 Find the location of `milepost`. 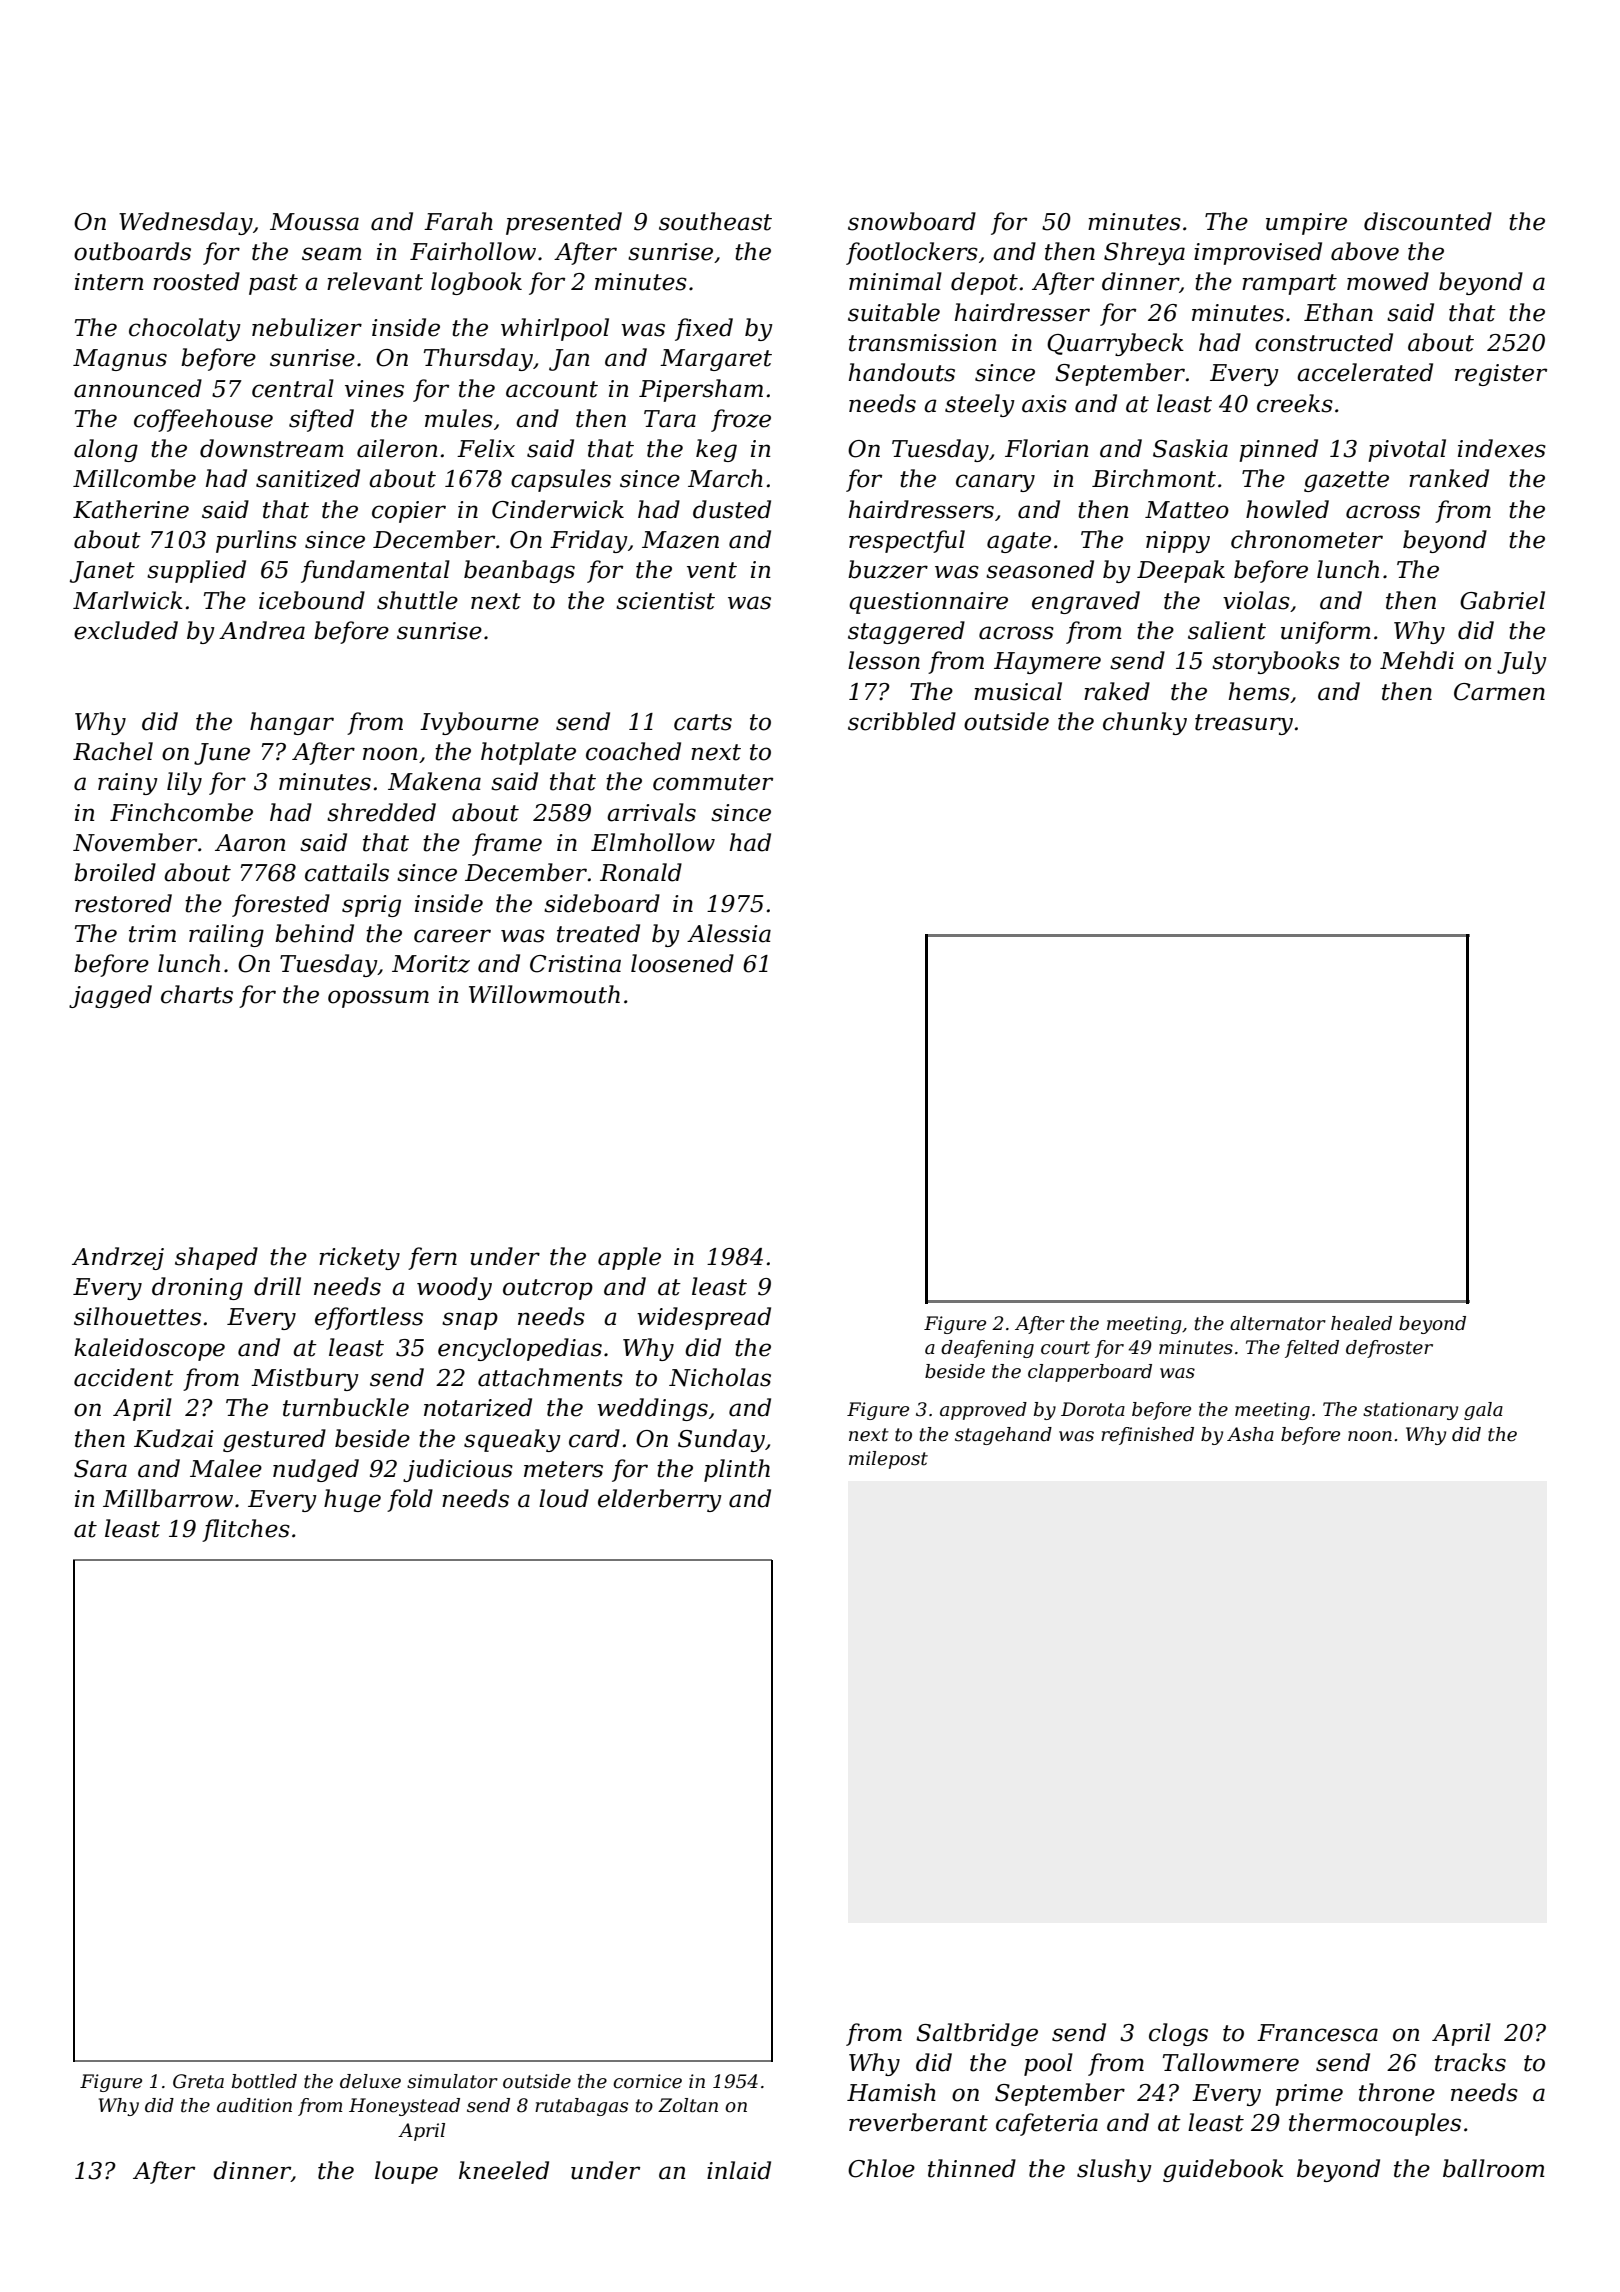

milepost is located at coordinates (888, 1460).
